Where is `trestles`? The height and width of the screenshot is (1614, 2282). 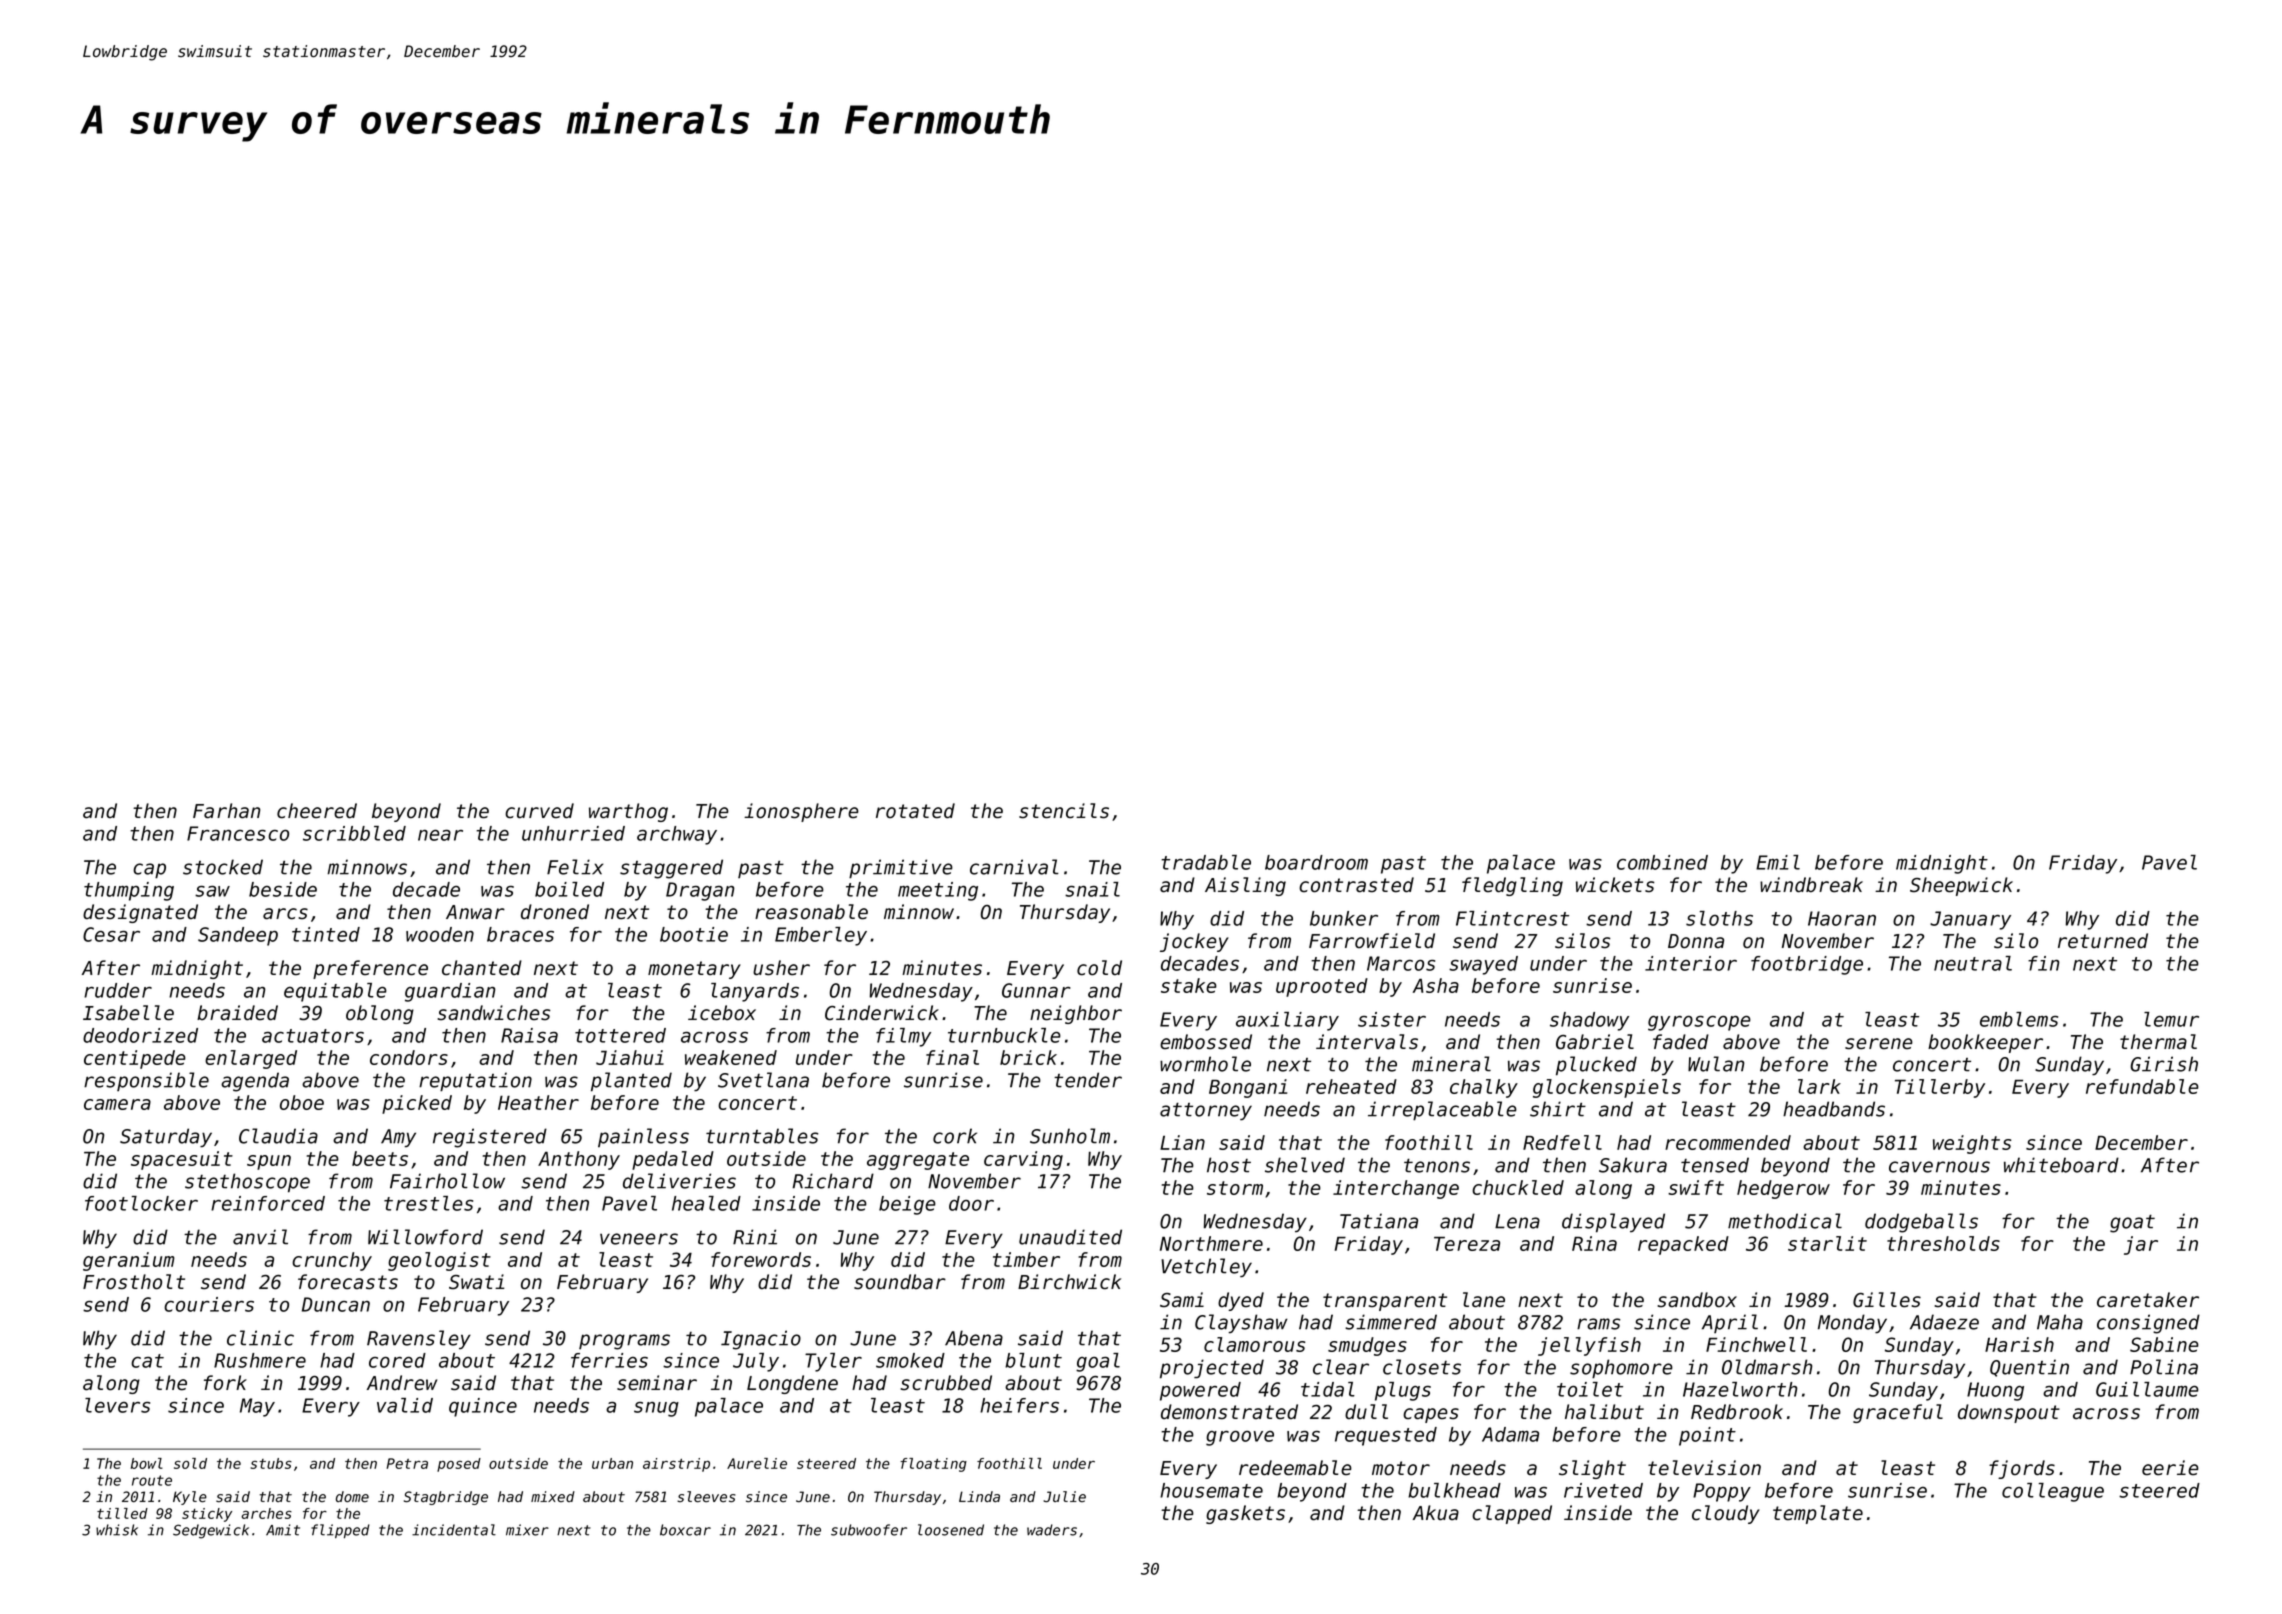 trestles is located at coordinates (428, 1203).
